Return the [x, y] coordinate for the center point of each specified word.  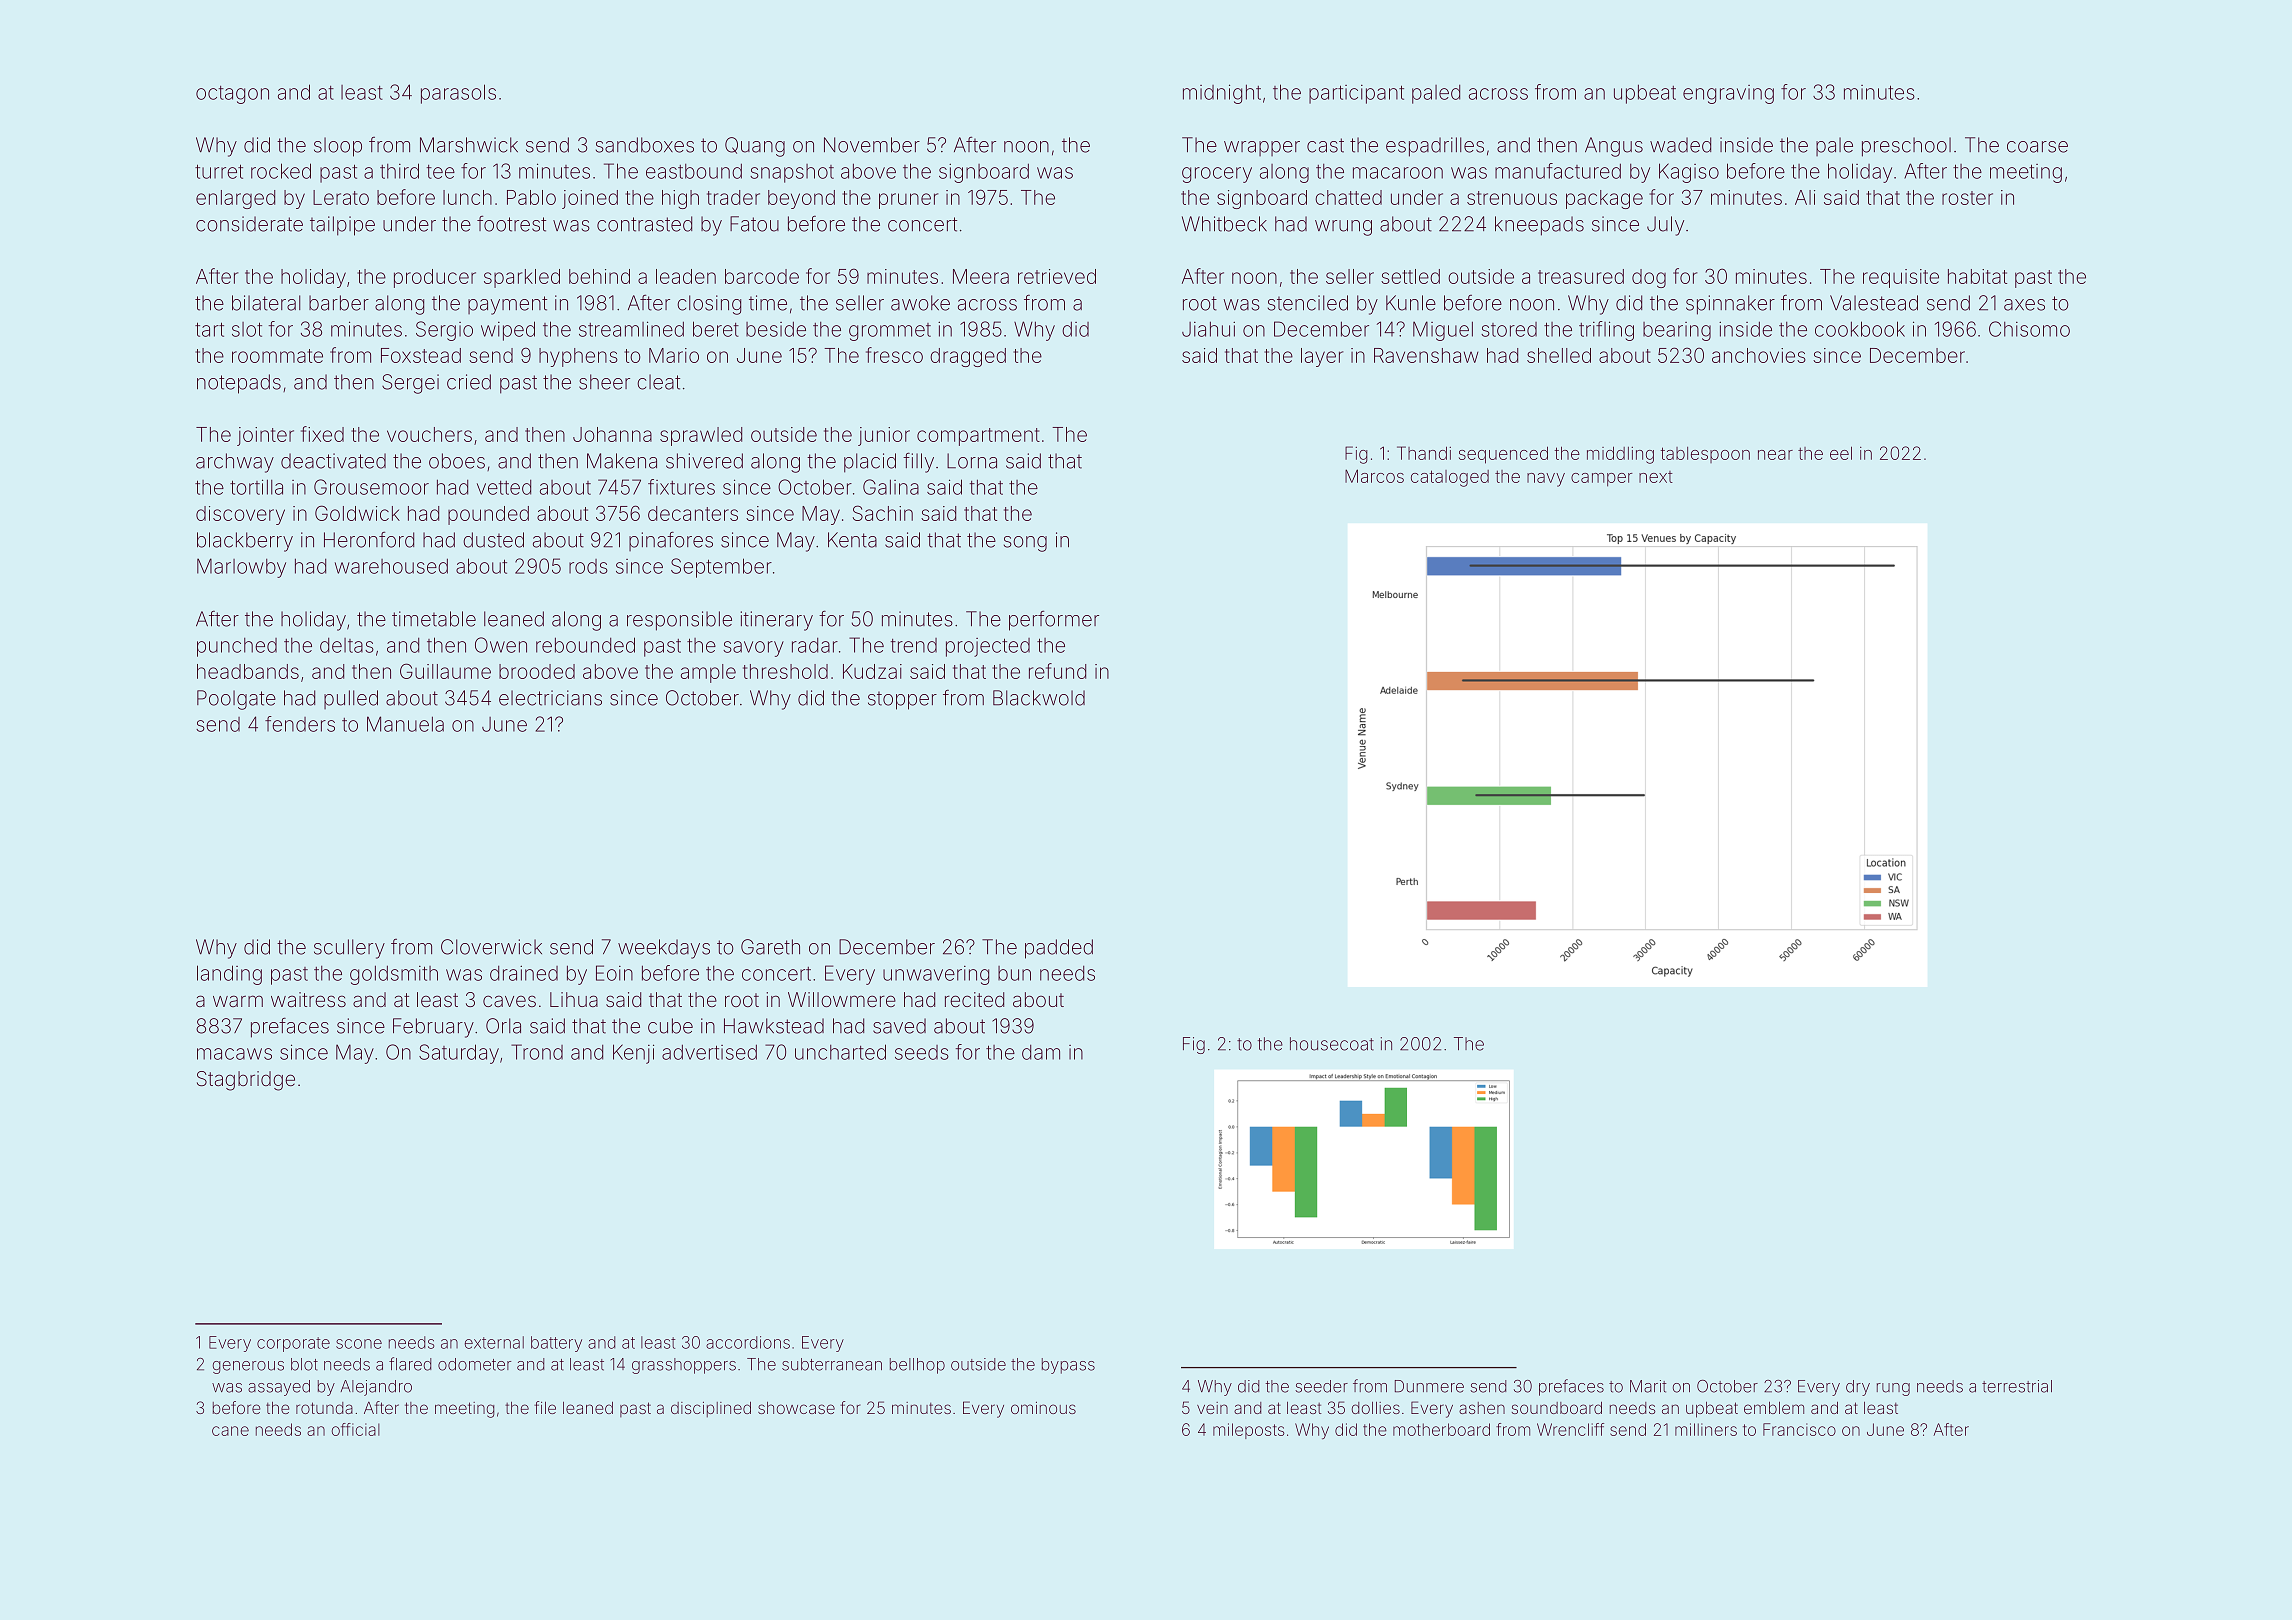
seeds [922, 1052]
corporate [293, 1344]
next [1656, 477]
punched [237, 647]
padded [1059, 949]
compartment [978, 437]
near [1775, 455]
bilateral [266, 303]
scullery [349, 949]
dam [1041, 1052]
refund [1057, 671]
